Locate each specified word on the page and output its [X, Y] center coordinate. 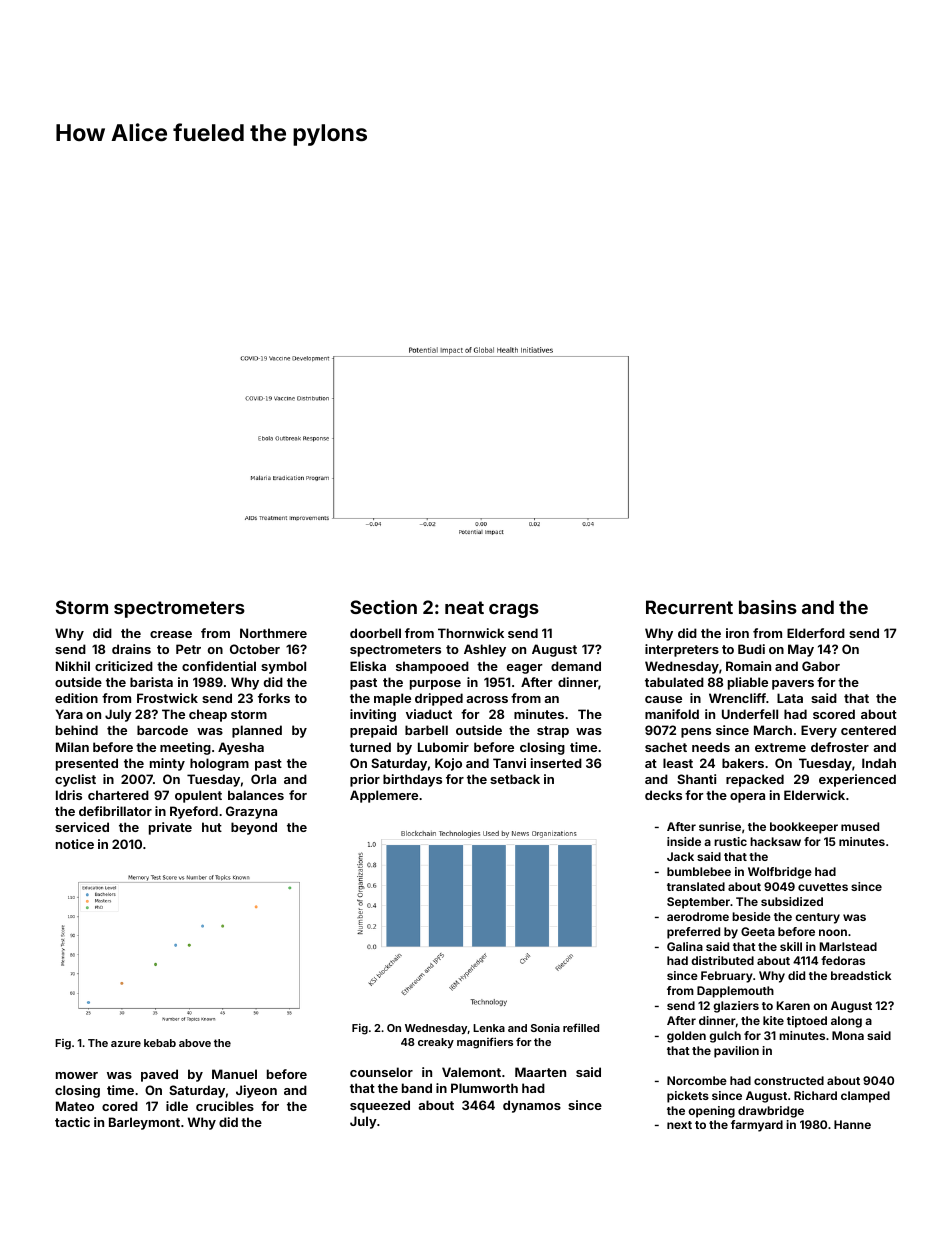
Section [383, 607]
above [195, 1043]
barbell [426, 730]
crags [514, 611]
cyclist [75, 780]
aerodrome [698, 916]
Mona [848, 1035]
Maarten [540, 1072]
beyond [254, 828]
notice [75, 844]
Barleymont [144, 1123]
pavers [793, 685]
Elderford [816, 633]
